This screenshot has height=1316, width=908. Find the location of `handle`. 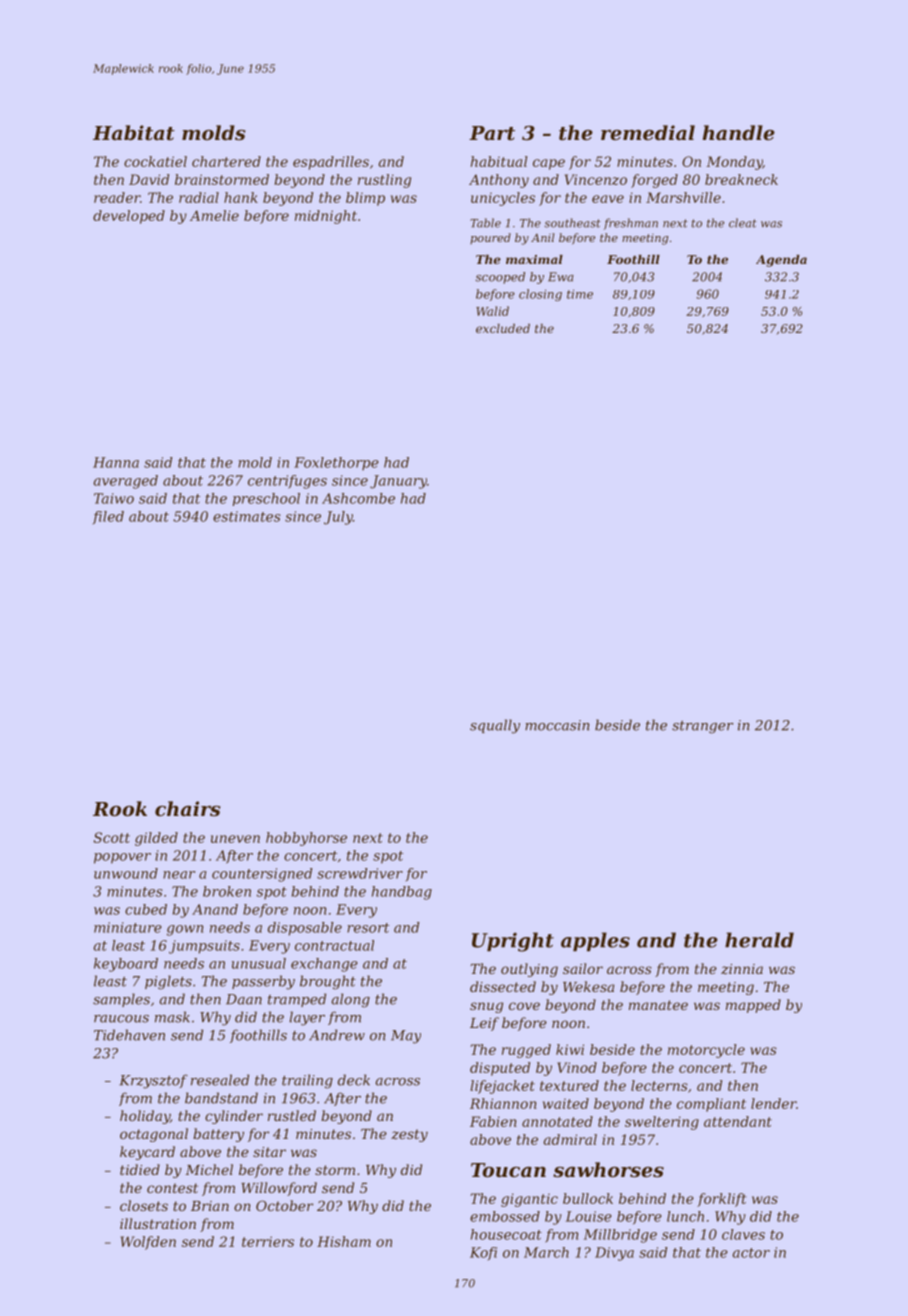

handle is located at coordinates (739, 132).
